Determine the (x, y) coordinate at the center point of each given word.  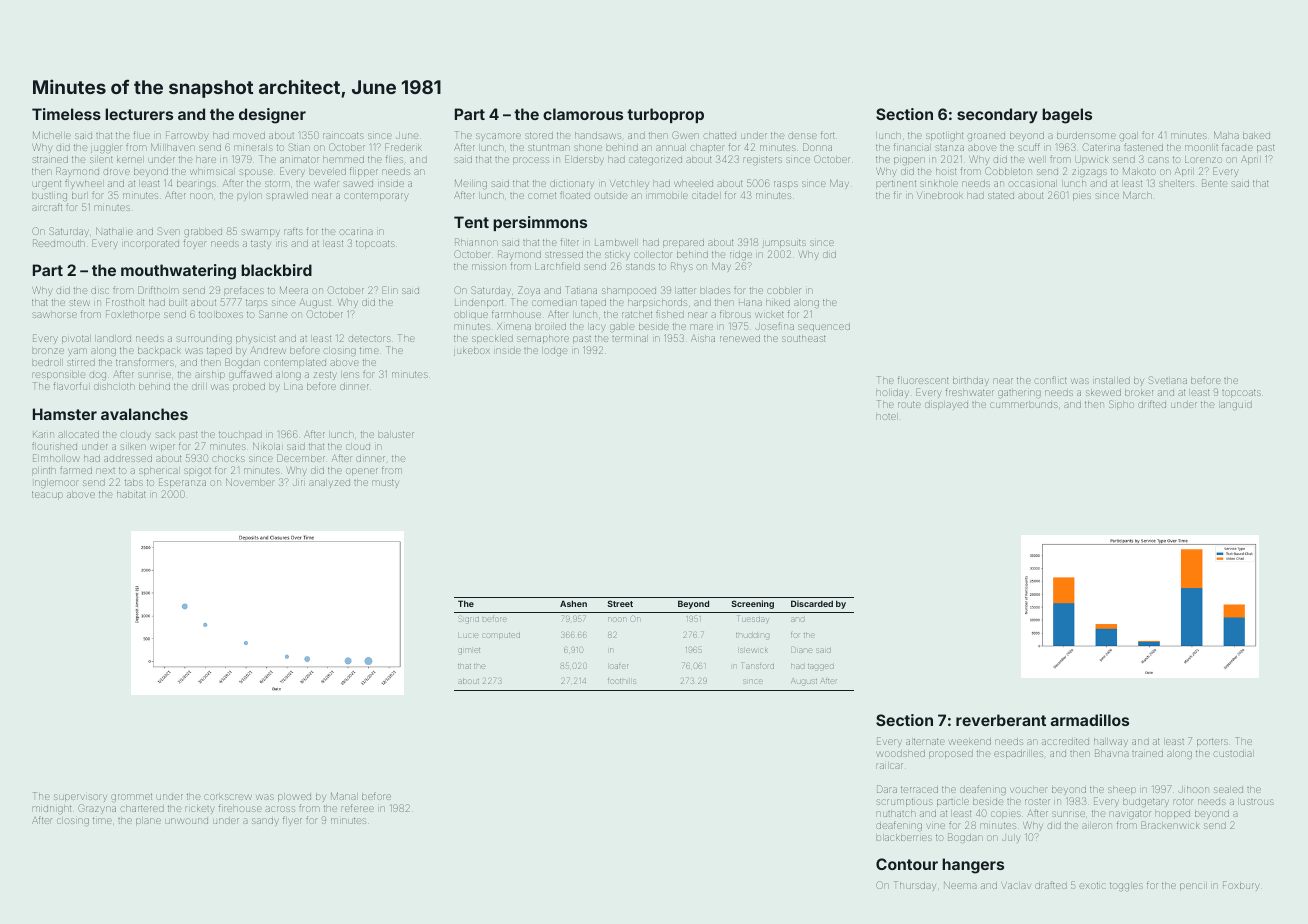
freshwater (970, 392)
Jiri (298, 483)
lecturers (139, 114)
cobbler (784, 291)
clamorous (583, 114)
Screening (752, 604)
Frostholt (125, 302)
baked (1256, 136)
